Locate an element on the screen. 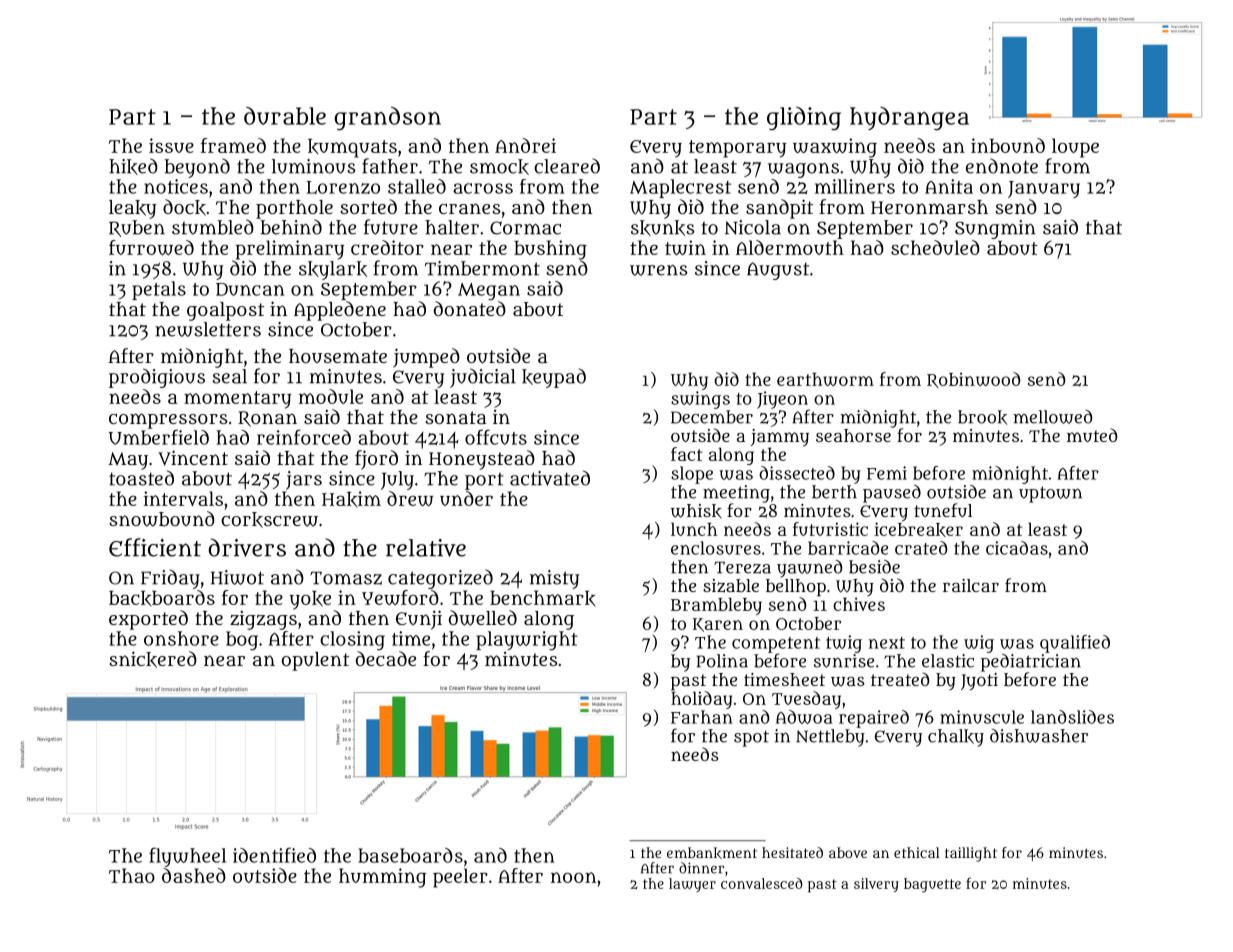  temporary is located at coordinates (737, 149).
